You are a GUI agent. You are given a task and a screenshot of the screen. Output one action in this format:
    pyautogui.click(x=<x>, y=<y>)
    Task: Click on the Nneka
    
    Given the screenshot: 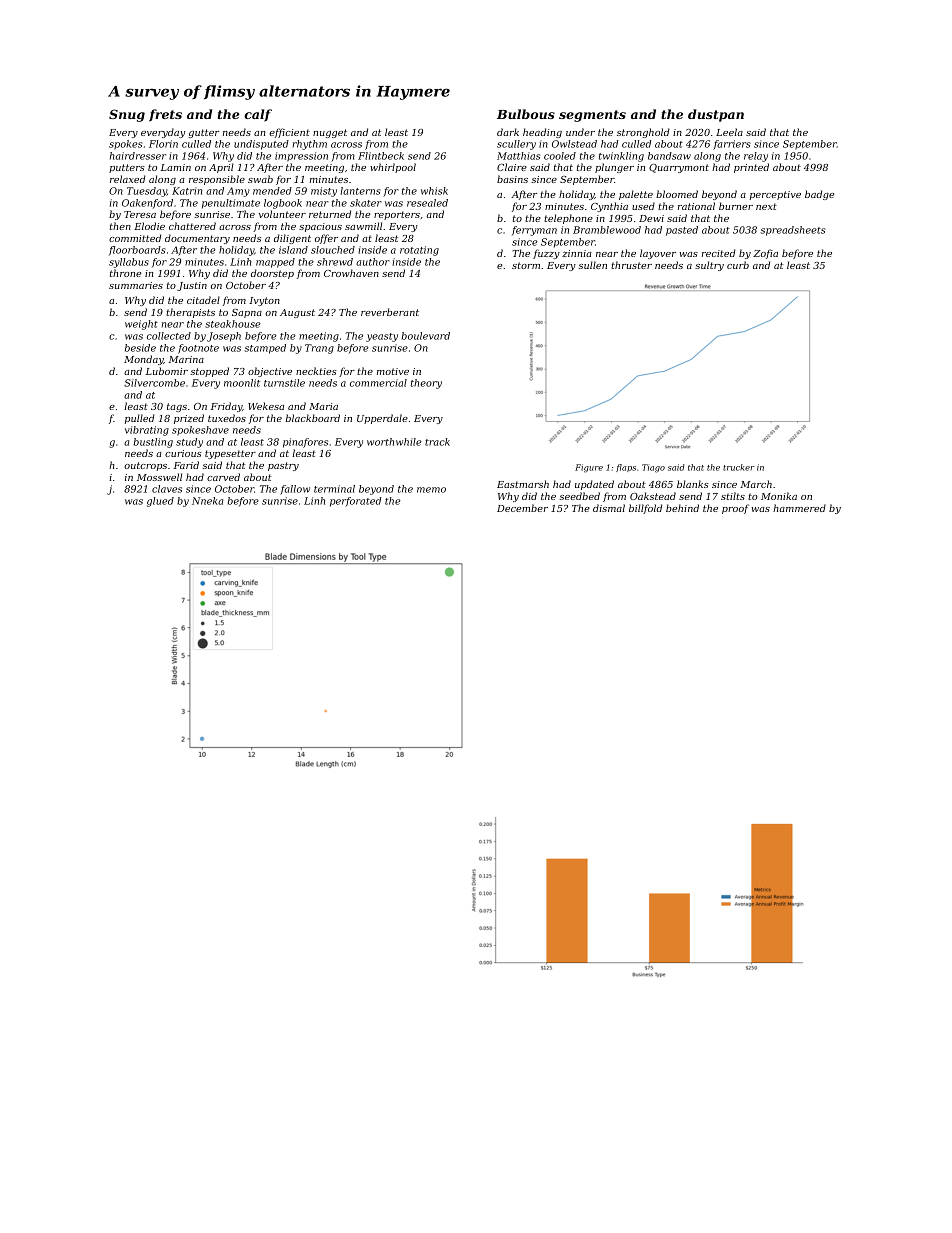 What is the action you would take?
    pyautogui.click(x=207, y=501)
